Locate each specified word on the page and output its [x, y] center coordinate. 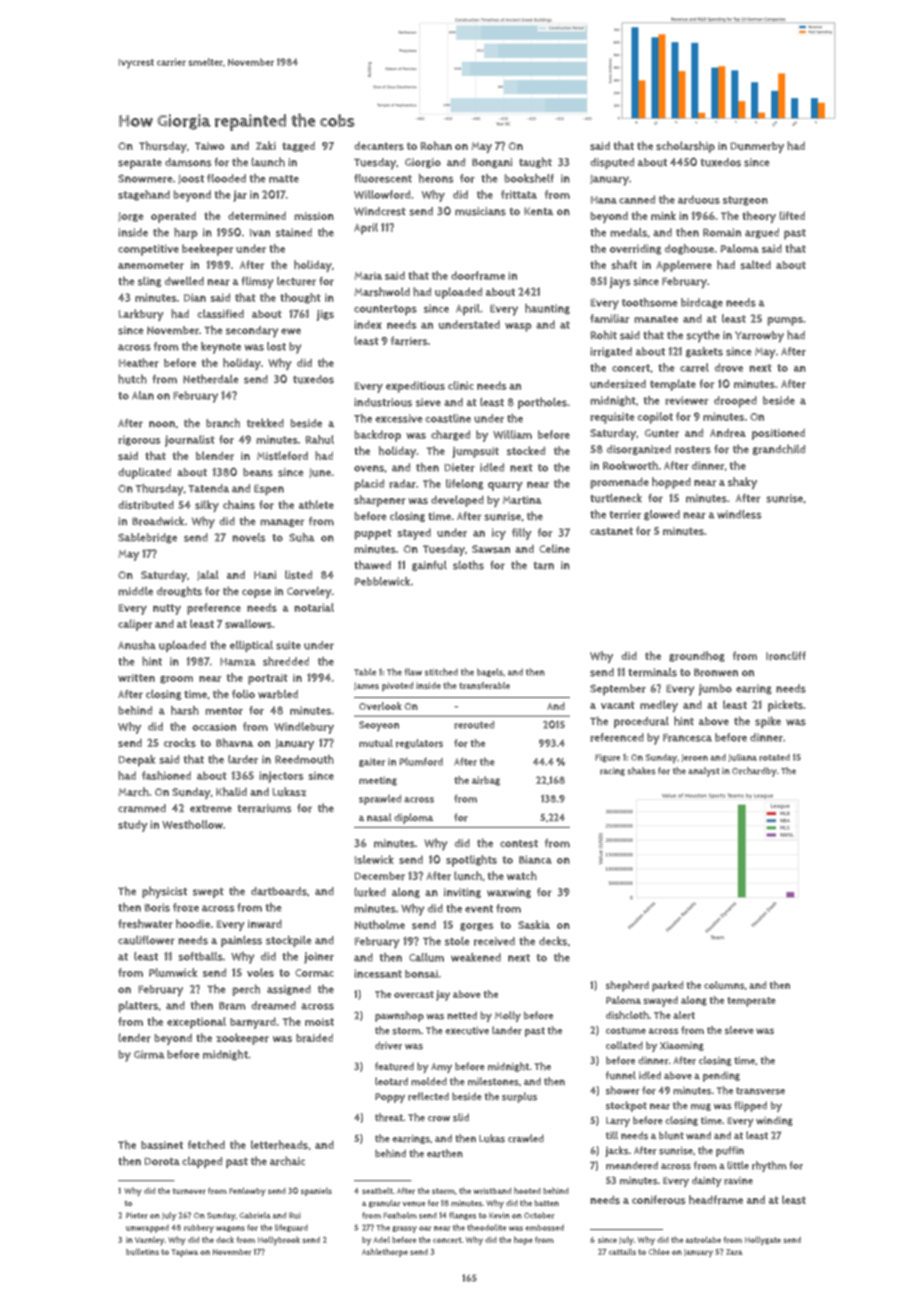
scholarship [685, 147]
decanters [379, 146]
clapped [202, 1162]
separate [140, 164]
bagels [490, 672]
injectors [281, 777]
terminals [652, 672]
